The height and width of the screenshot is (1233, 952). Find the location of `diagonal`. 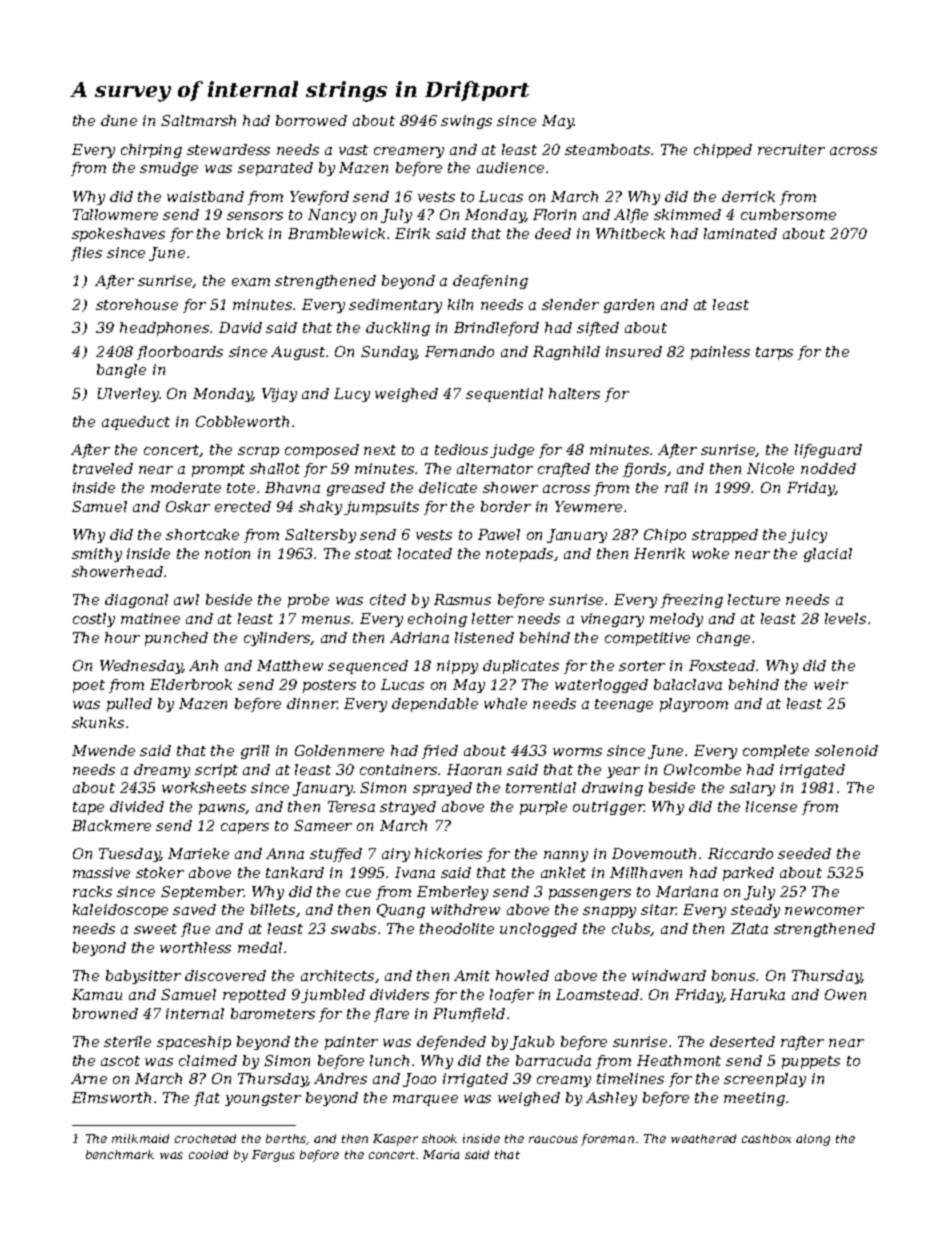

diagonal is located at coordinates (136, 601).
